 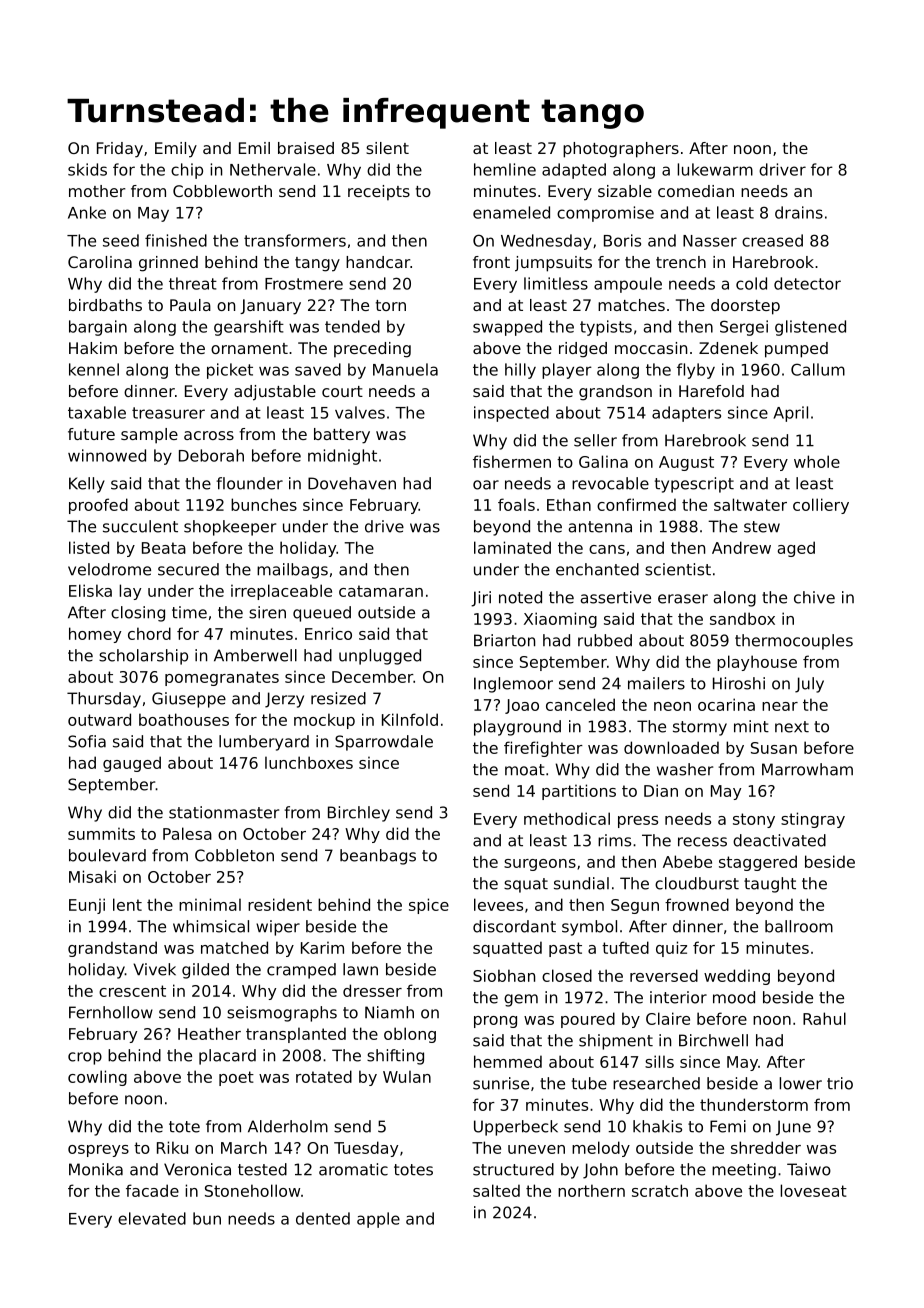 What do you see at coordinates (381, 591) in the screenshot?
I see `catamaran` at bounding box center [381, 591].
